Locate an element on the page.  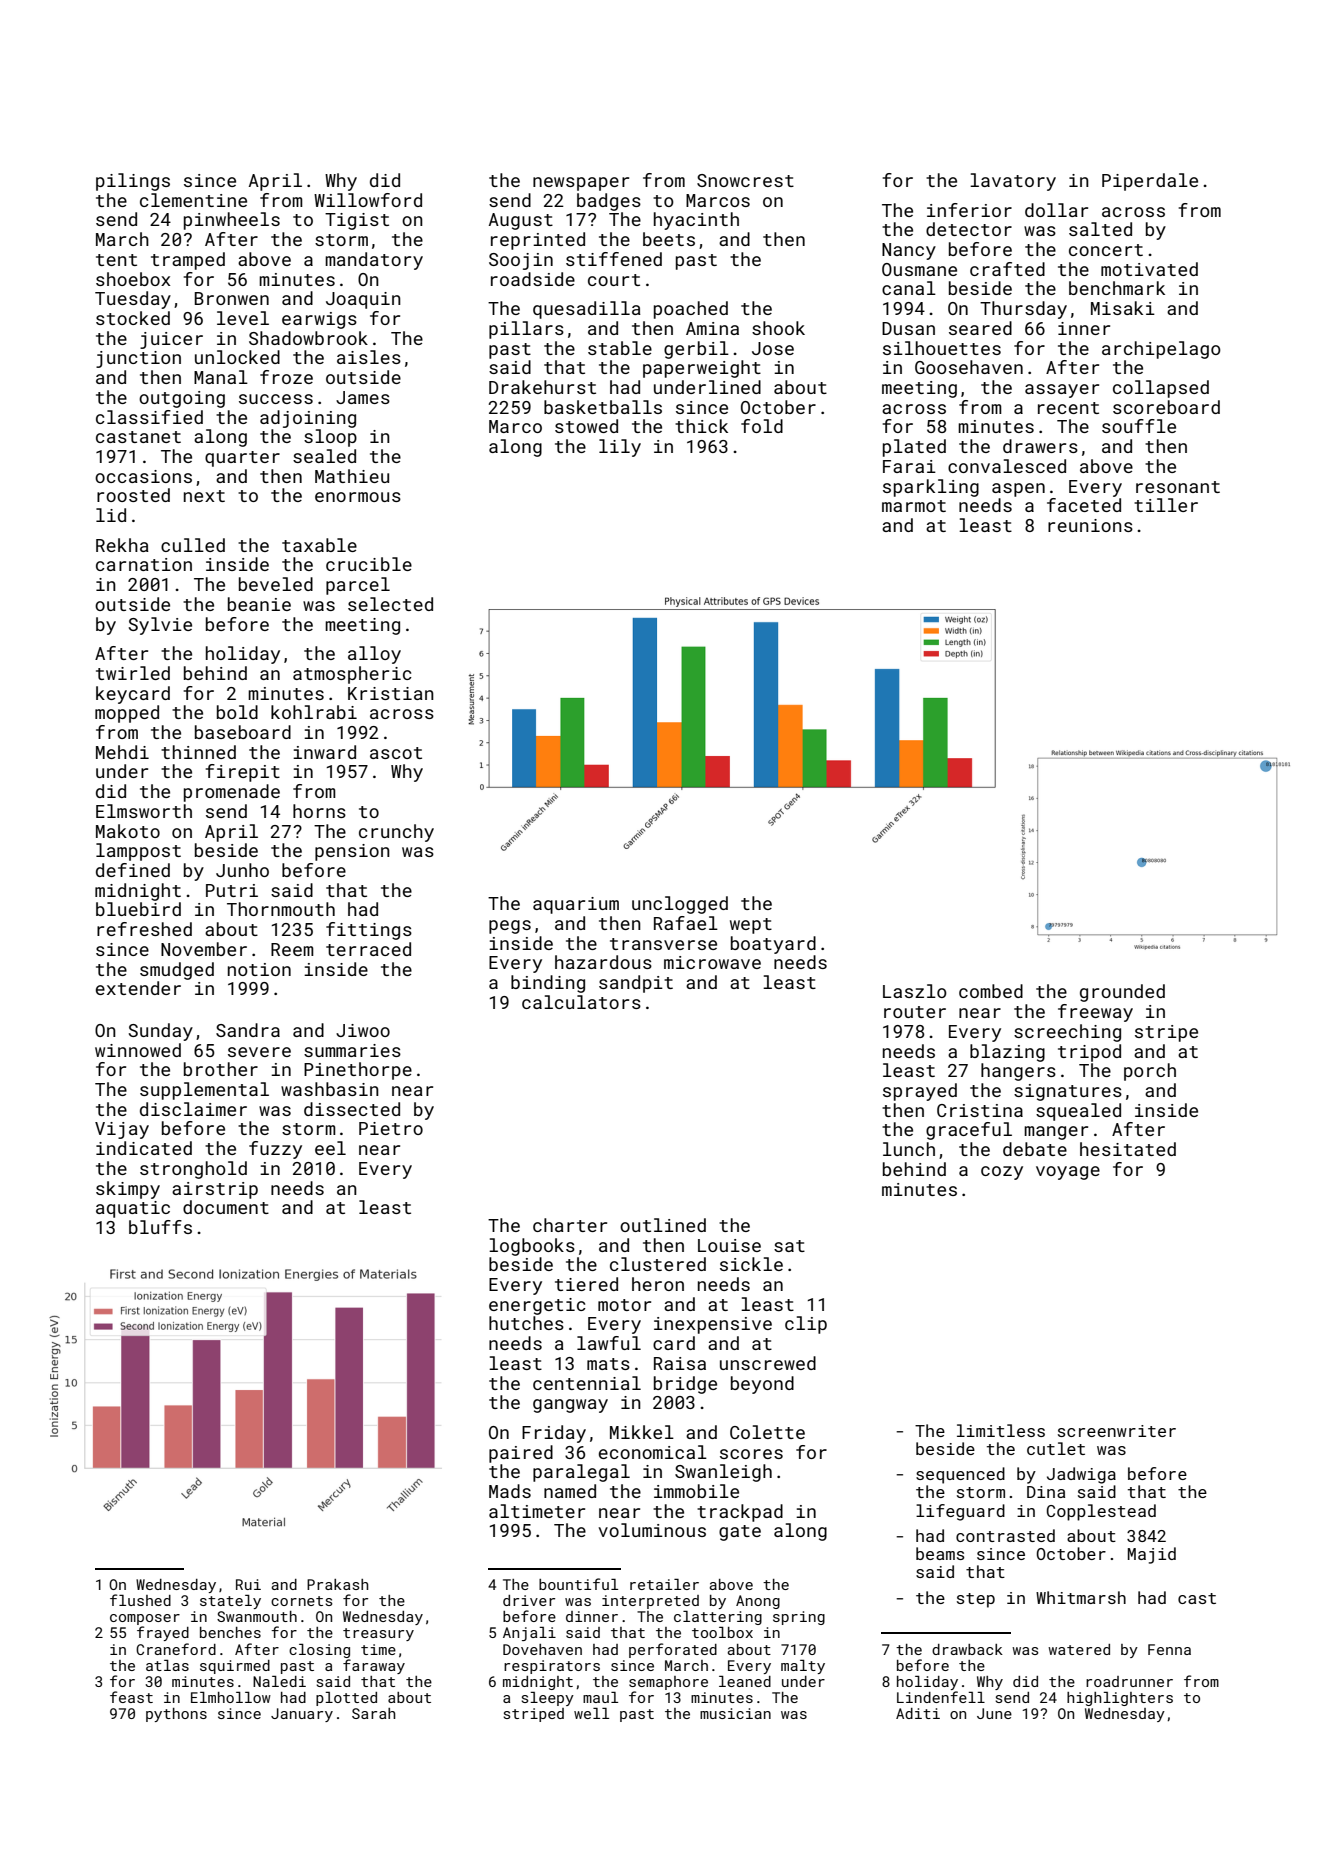
combed is located at coordinates (991, 991).
